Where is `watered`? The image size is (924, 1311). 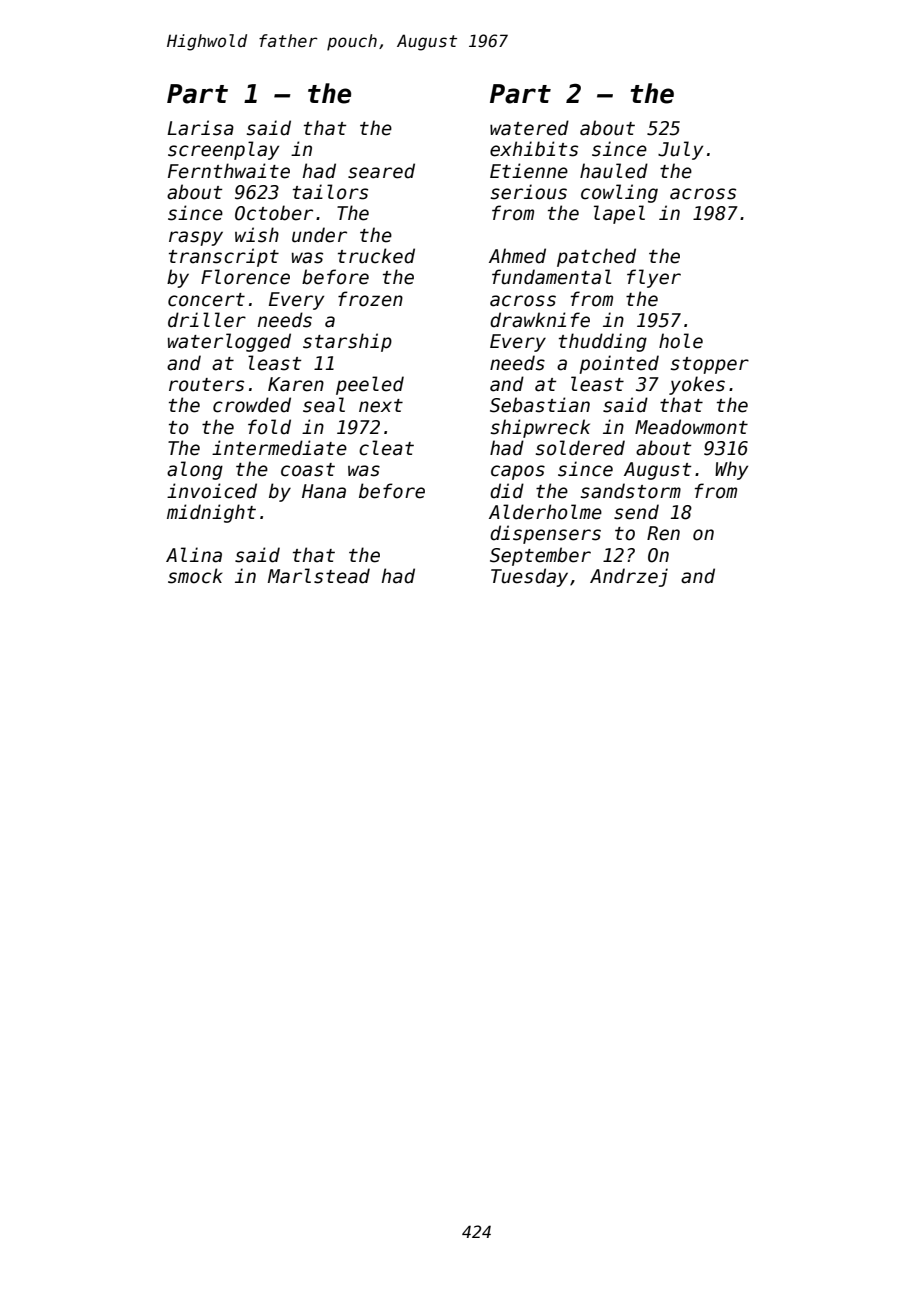
watered is located at coordinates (529, 128).
